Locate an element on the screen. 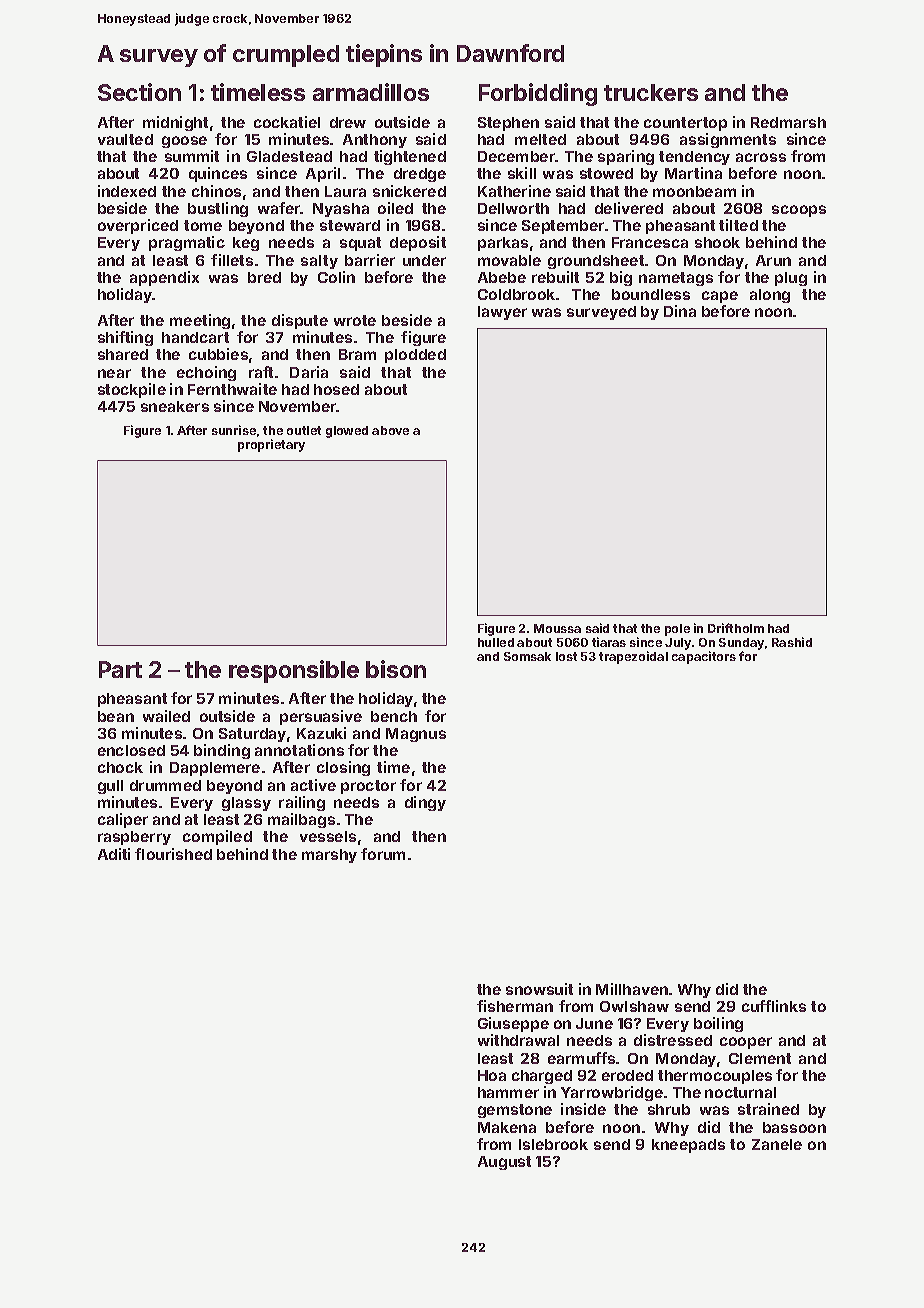 This screenshot has width=924, height=1308. lawyer is located at coordinates (502, 313).
